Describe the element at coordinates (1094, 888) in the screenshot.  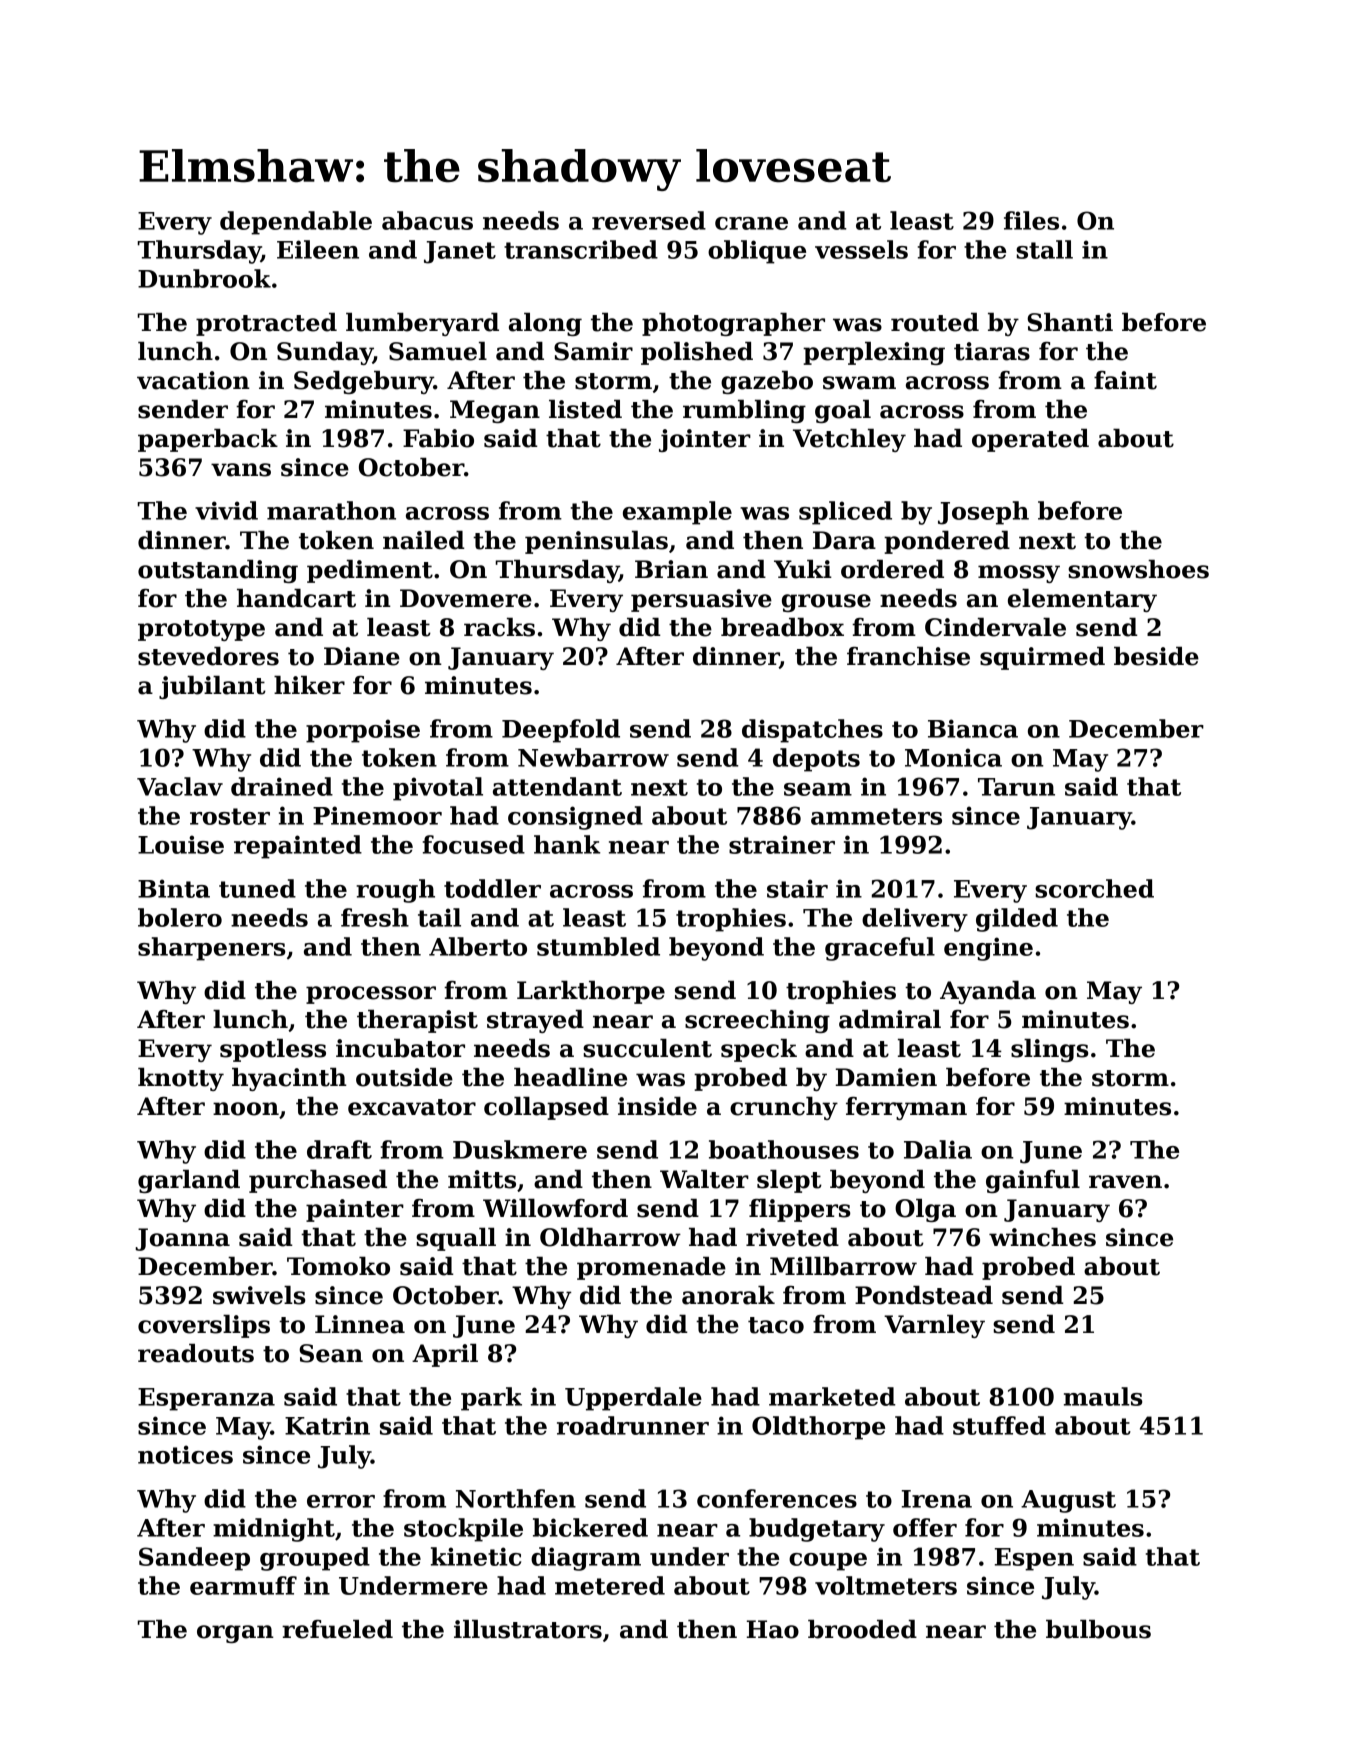
I see `scorched` at that location.
